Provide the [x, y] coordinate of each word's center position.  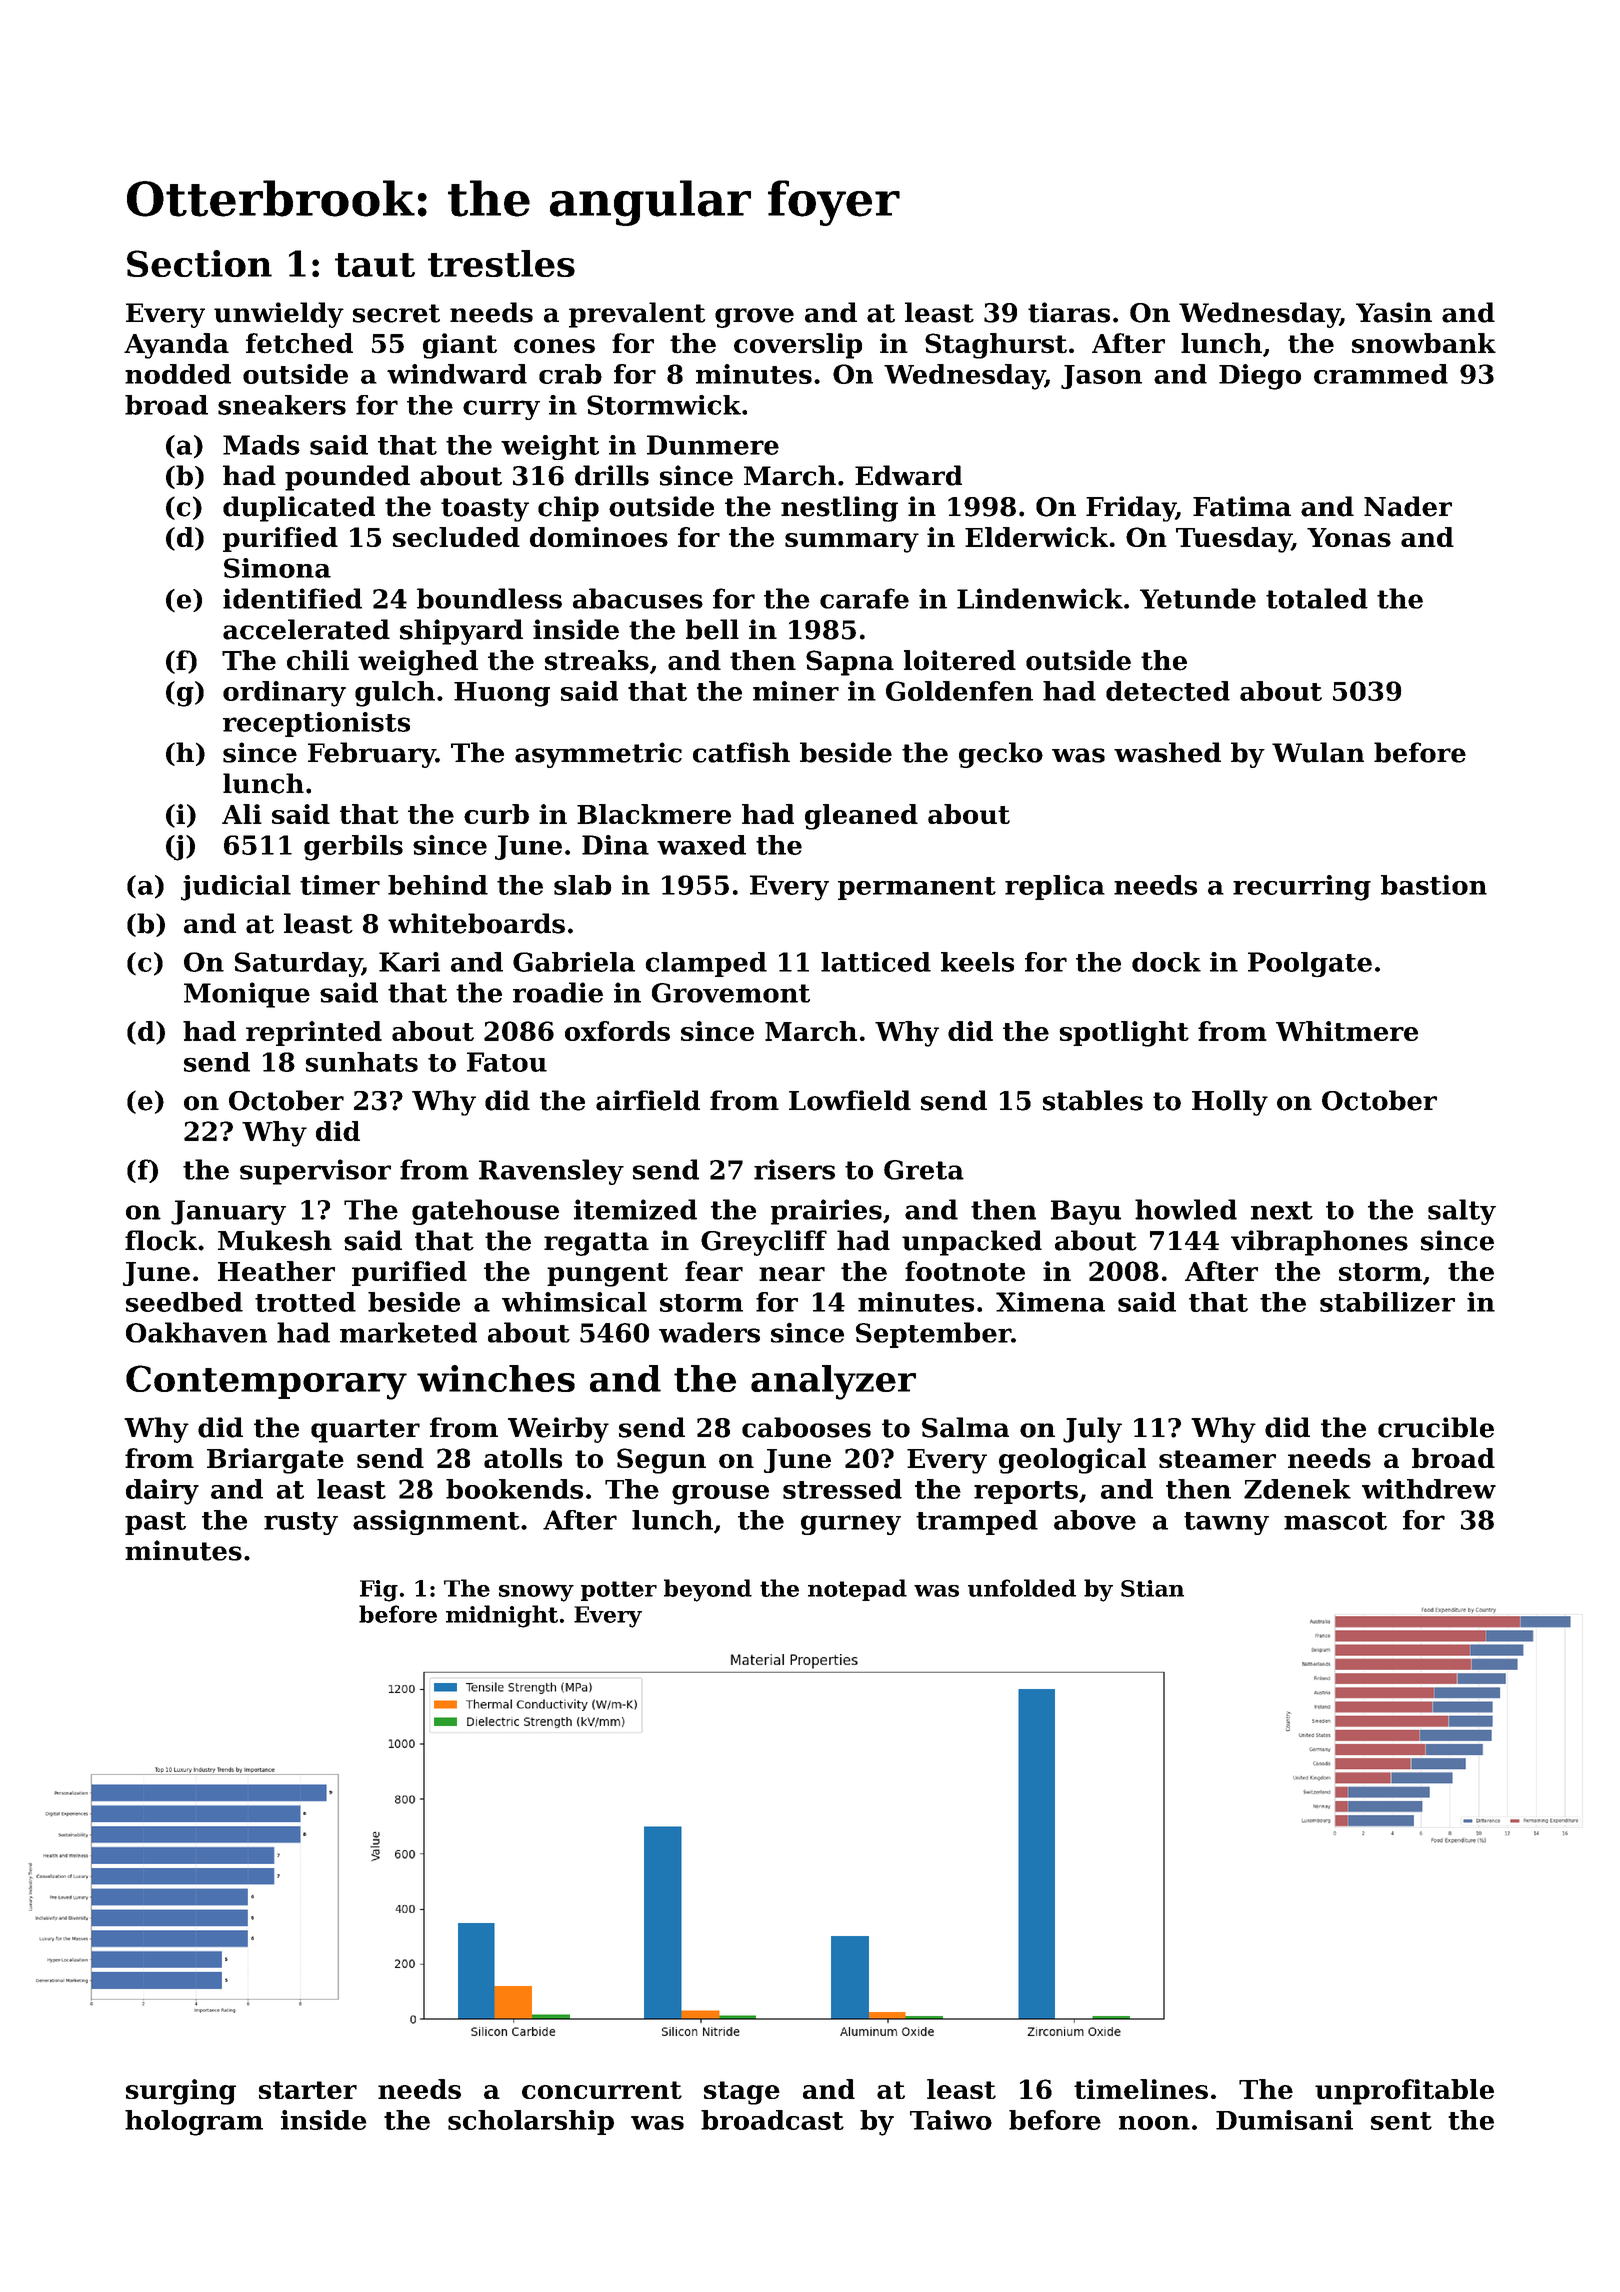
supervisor [315, 1172]
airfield [648, 1100]
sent [1401, 2121]
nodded [178, 374]
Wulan [1318, 752]
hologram [194, 2123]
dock [1166, 962]
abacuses [638, 598]
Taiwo [951, 2120]
